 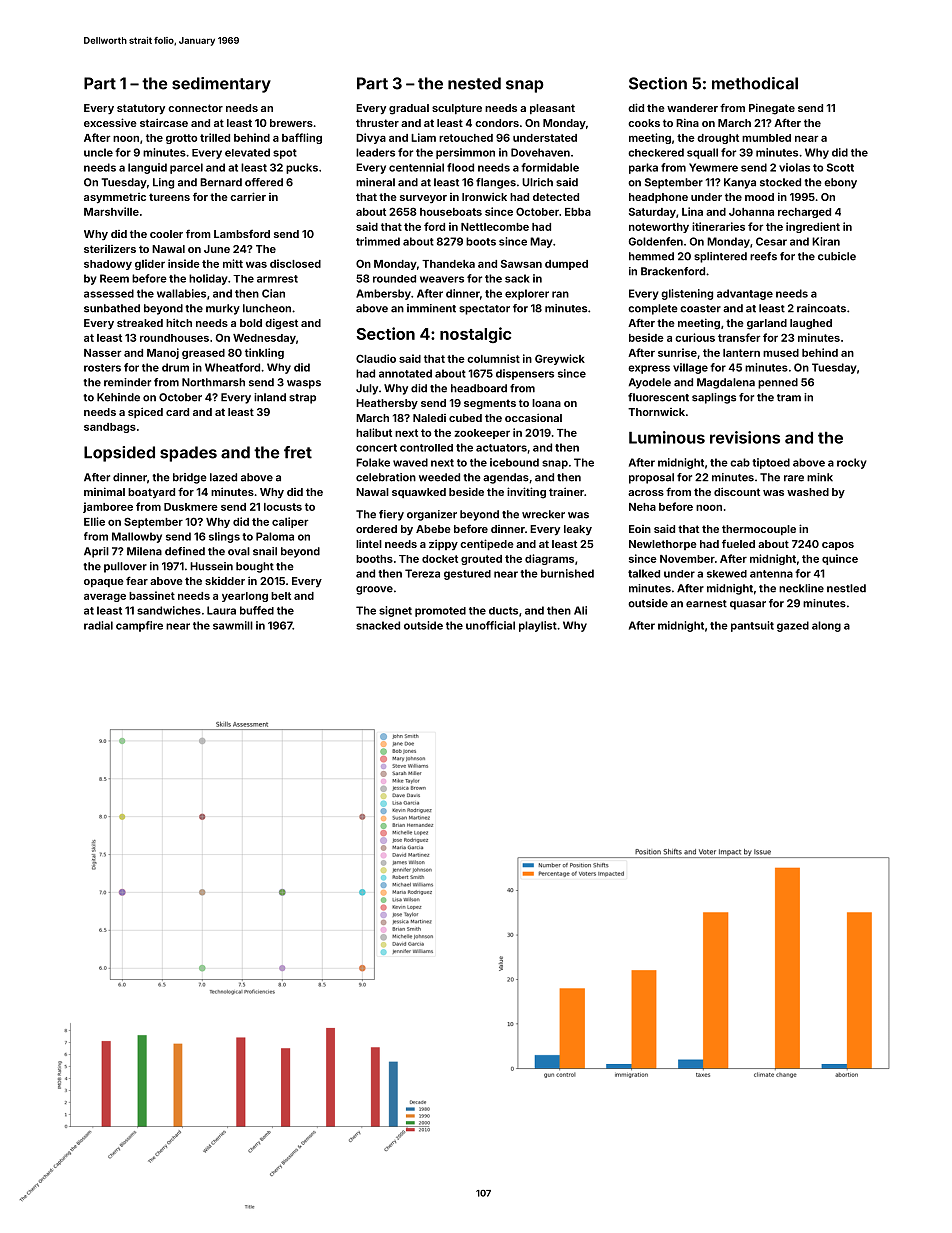 What do you see at coordinates (139, 626) in the document?
I see `campfire` at bounding box center [139, 626].
